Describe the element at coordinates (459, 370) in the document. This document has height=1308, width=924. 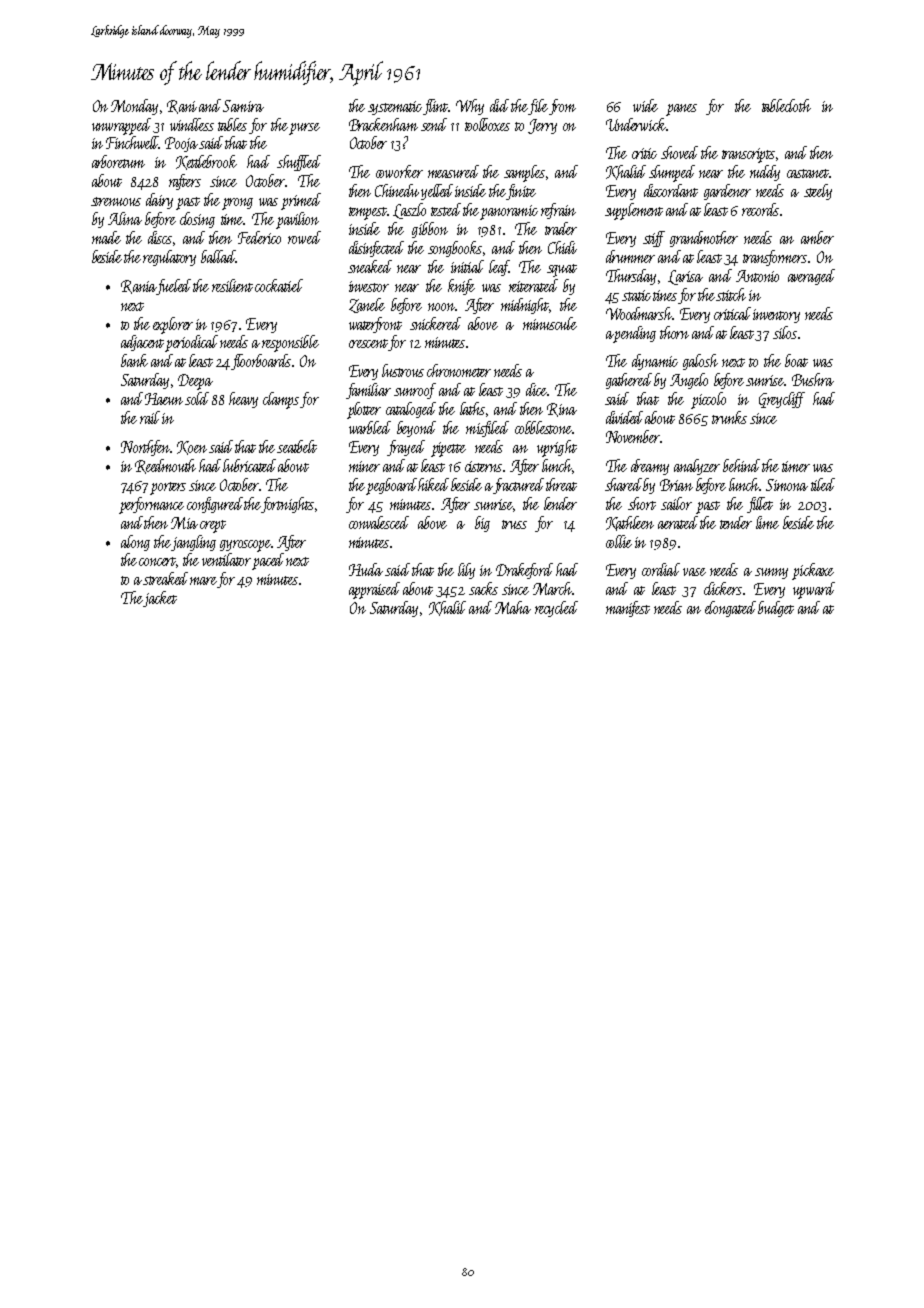
I see `chronometer` at that location.
